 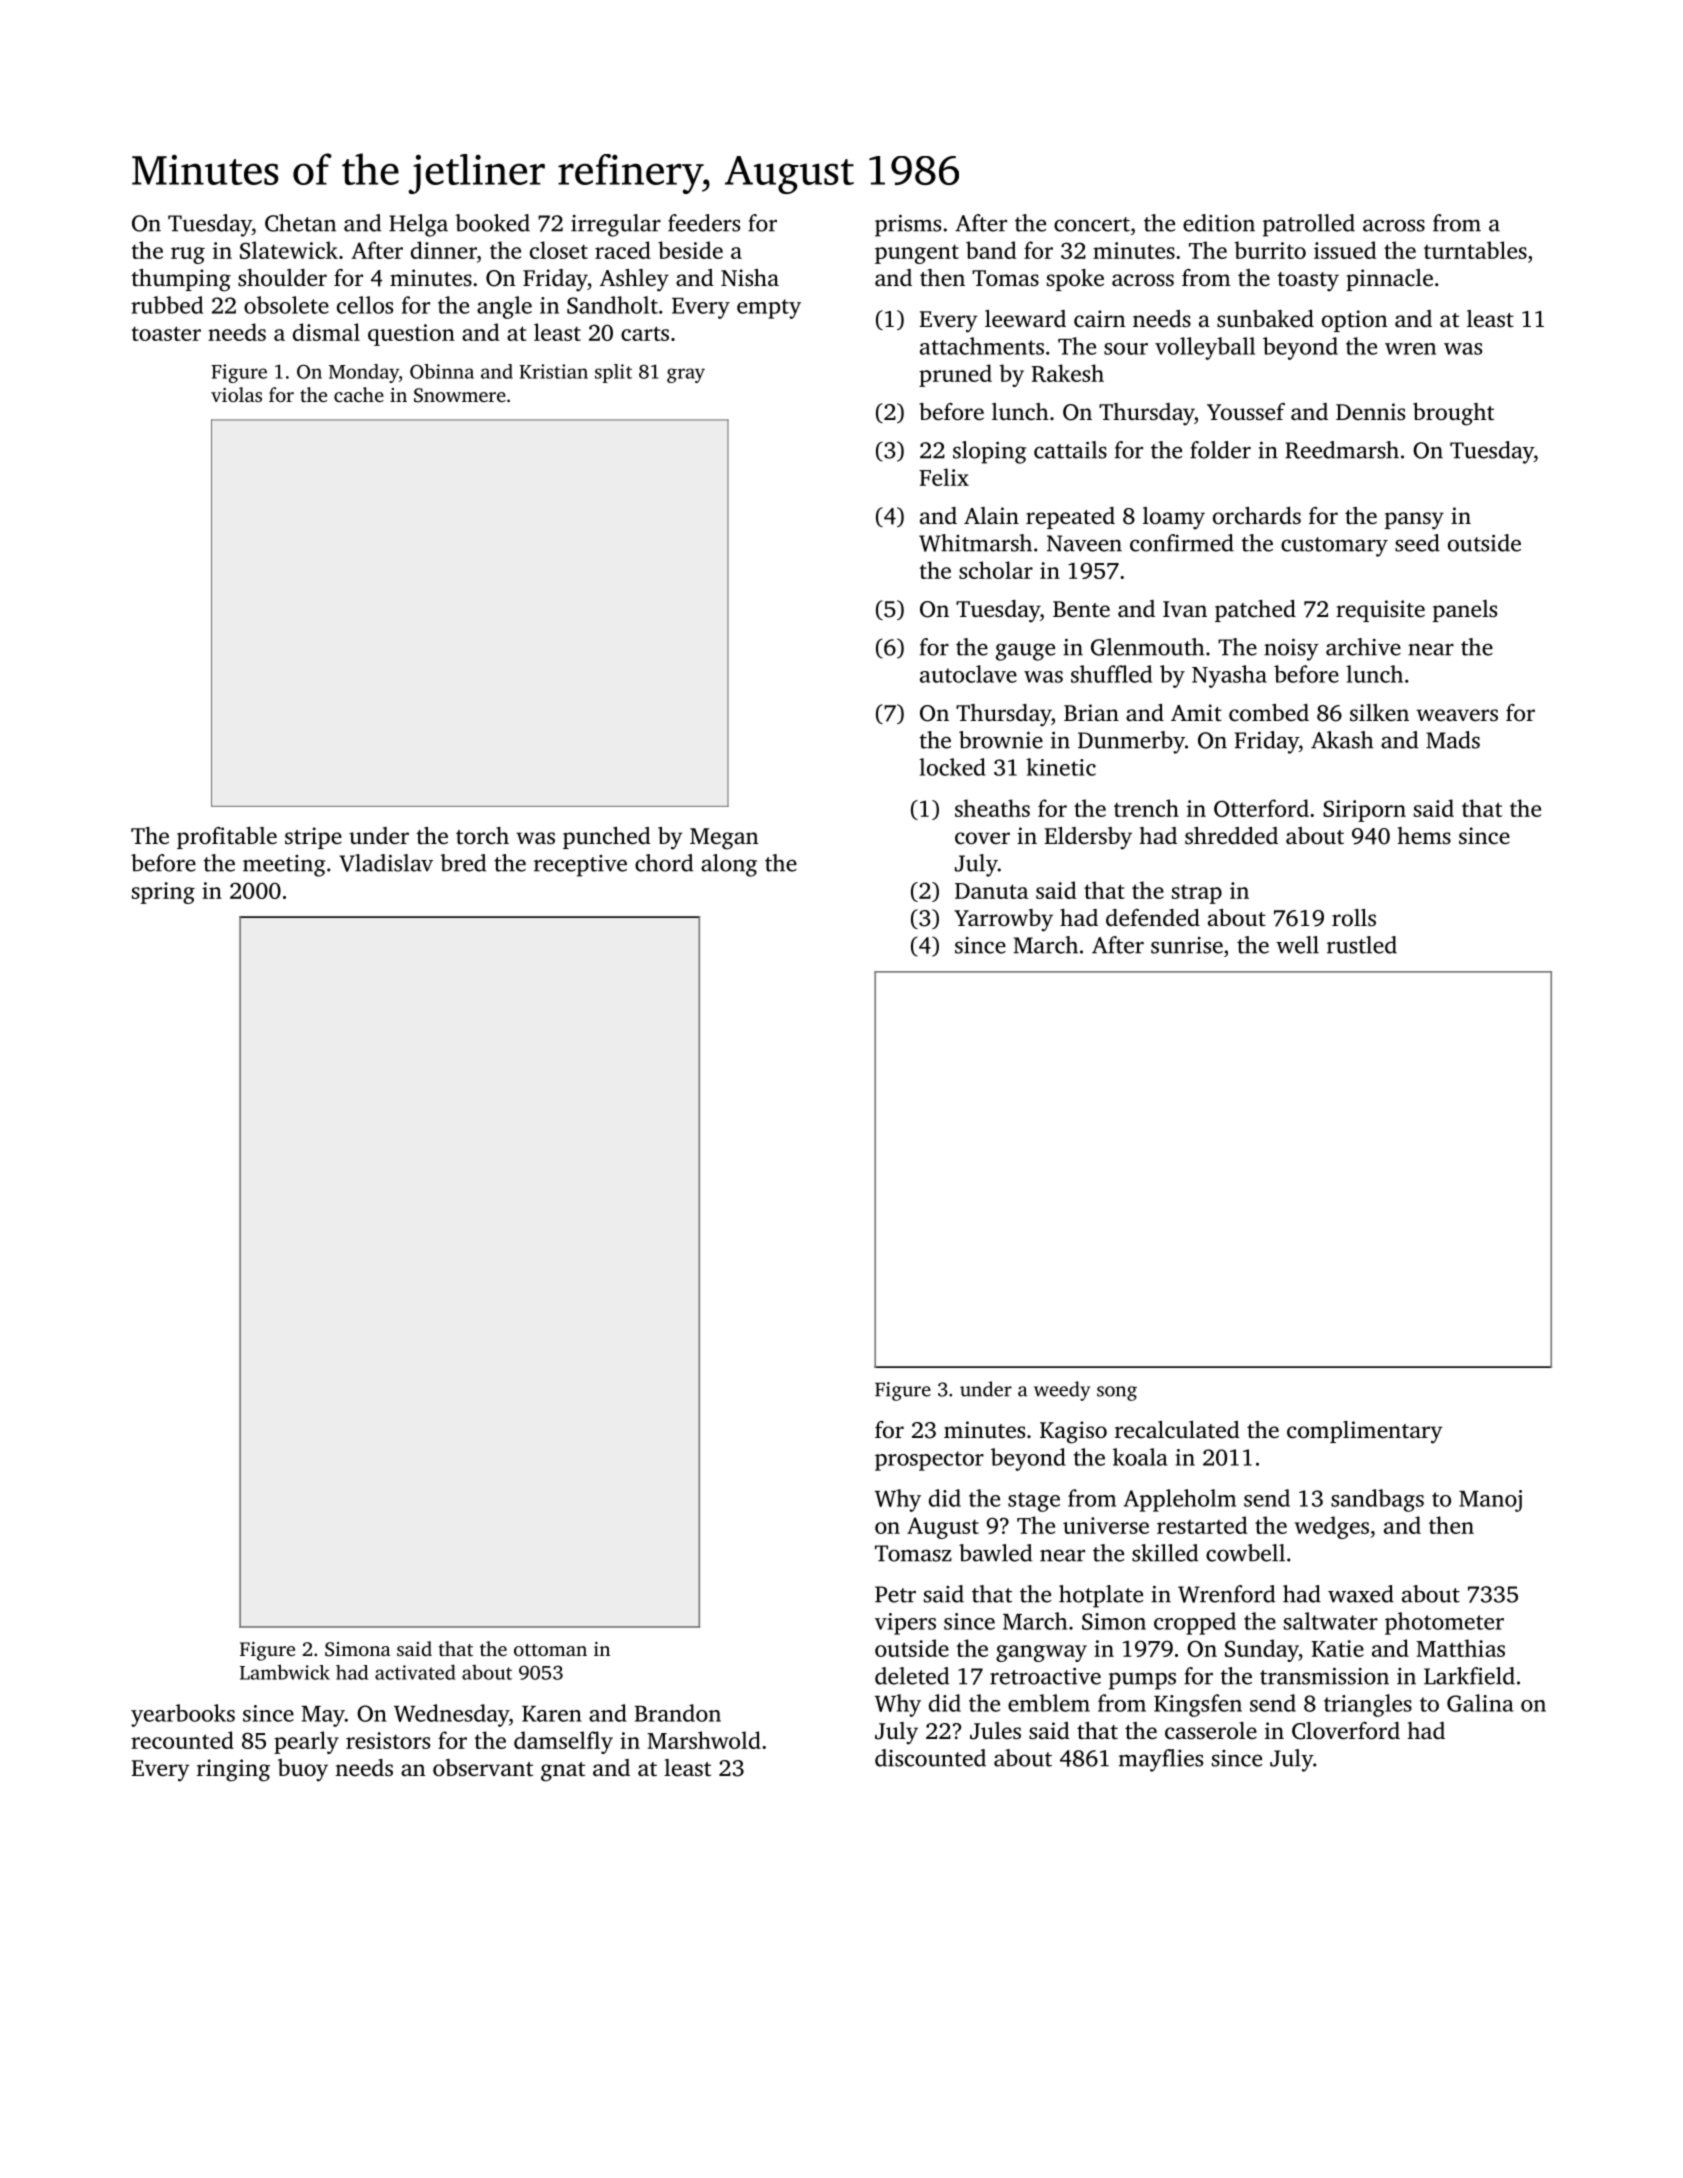 I want to click on Marshwold, so click(x=704, y=1740).
